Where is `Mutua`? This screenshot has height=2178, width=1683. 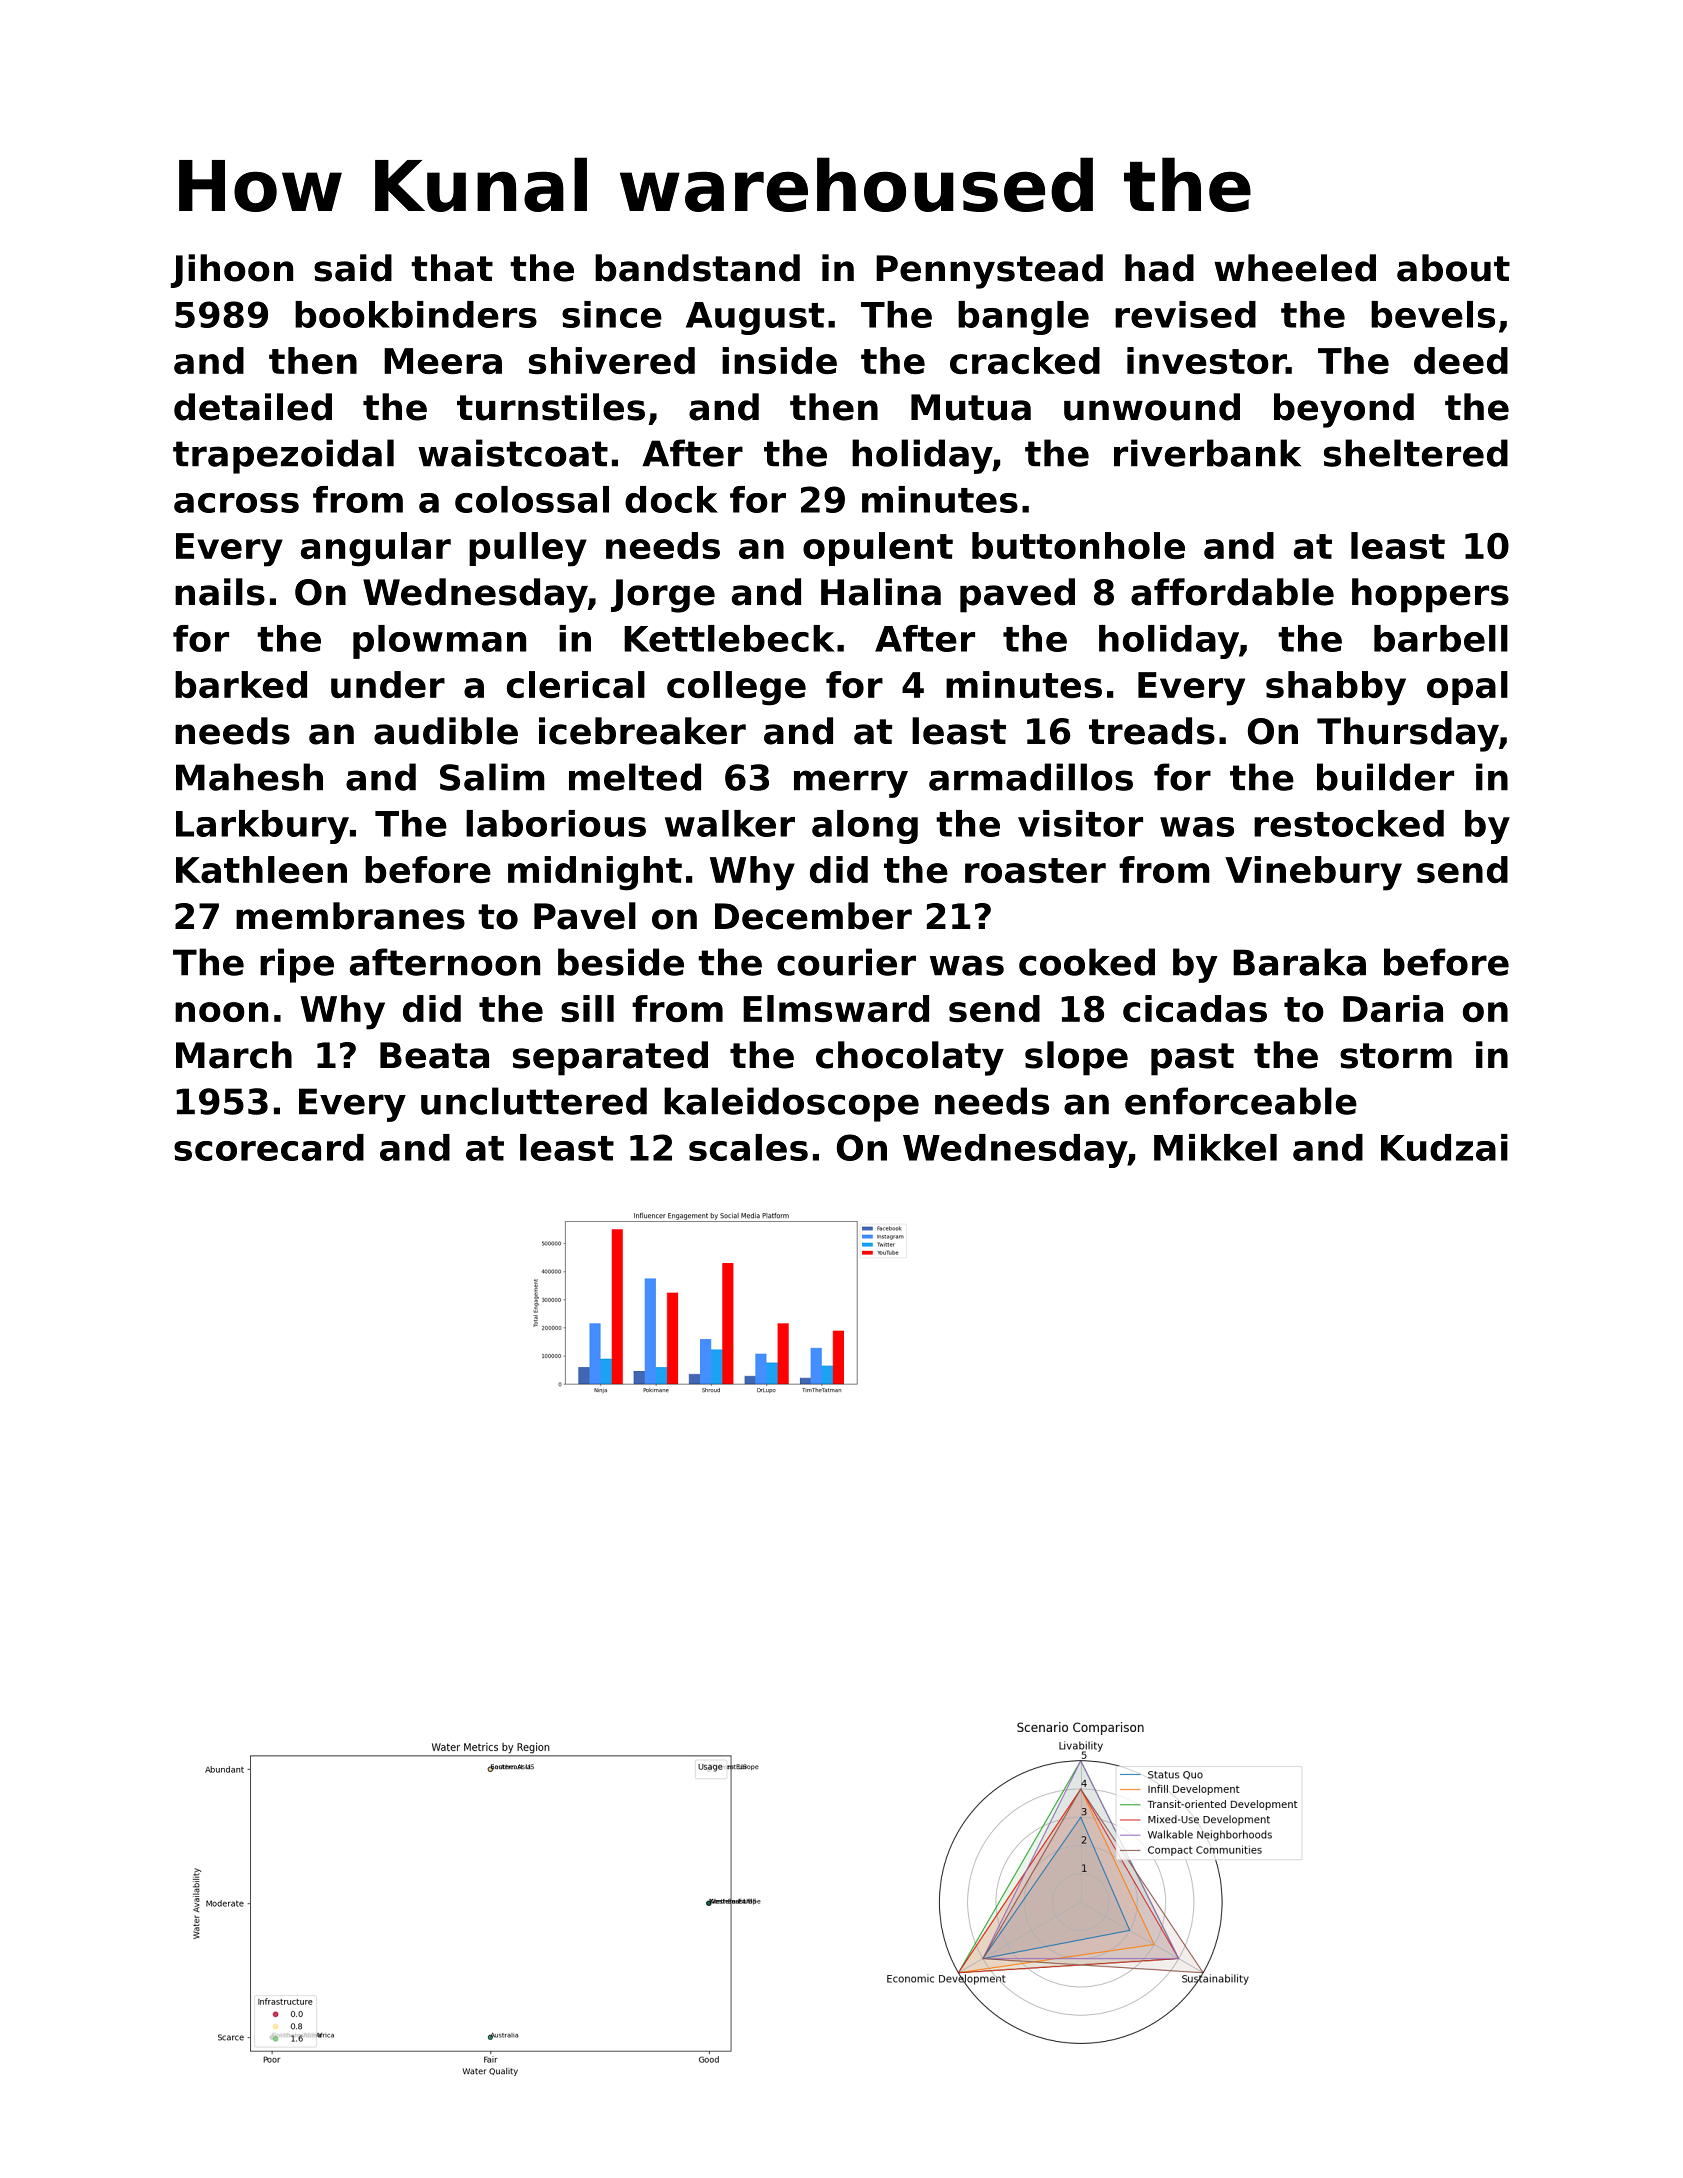 Mutua is located at coordinates (971, 407).
